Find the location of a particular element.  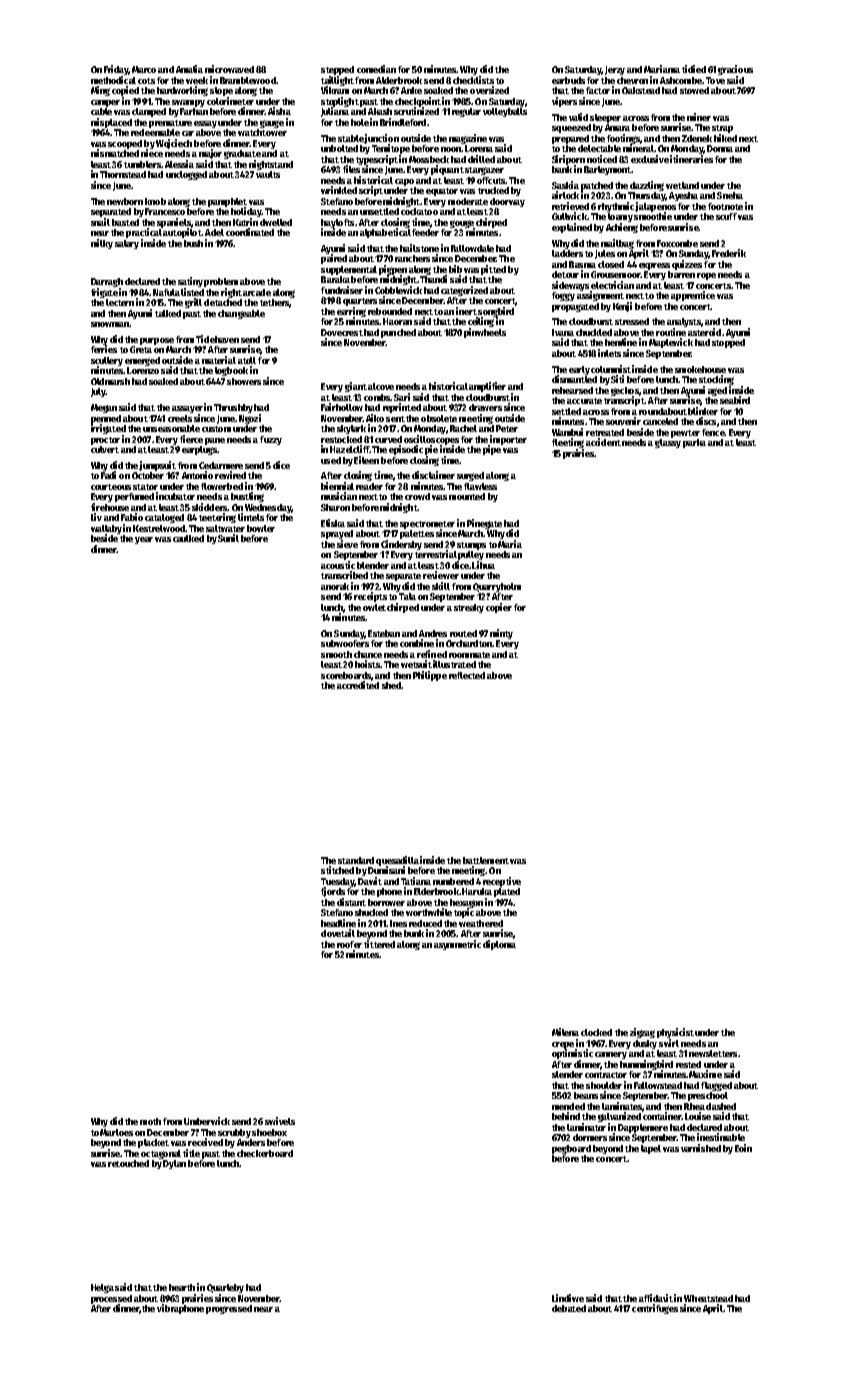

stitched is located at coordinates (337, 870).
